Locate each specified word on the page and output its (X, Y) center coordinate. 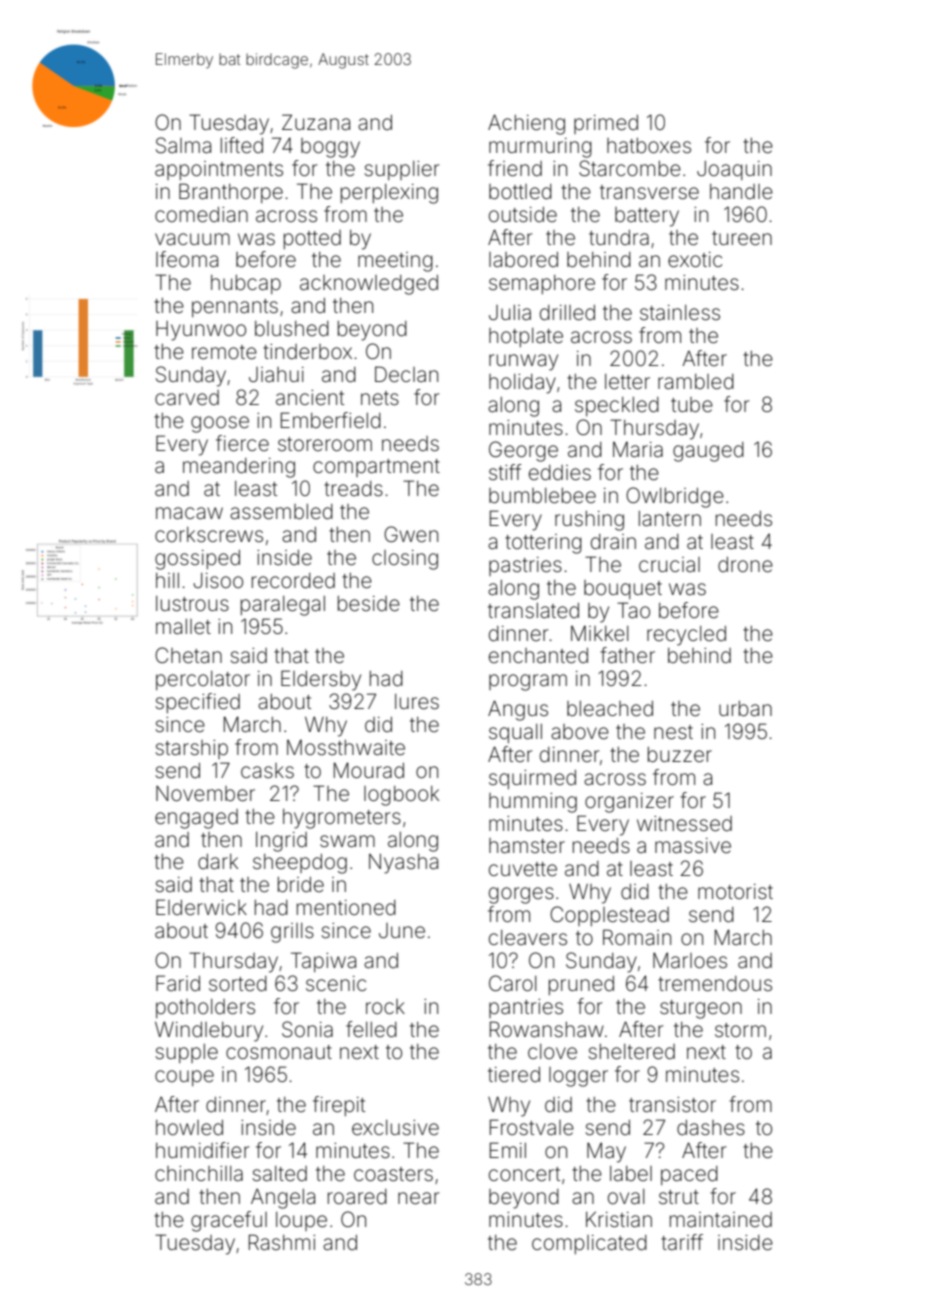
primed (606, 124)
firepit (339, 1106)
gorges (521, 895)
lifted (242, 145)
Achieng (526, 124)
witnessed (684, 824)
